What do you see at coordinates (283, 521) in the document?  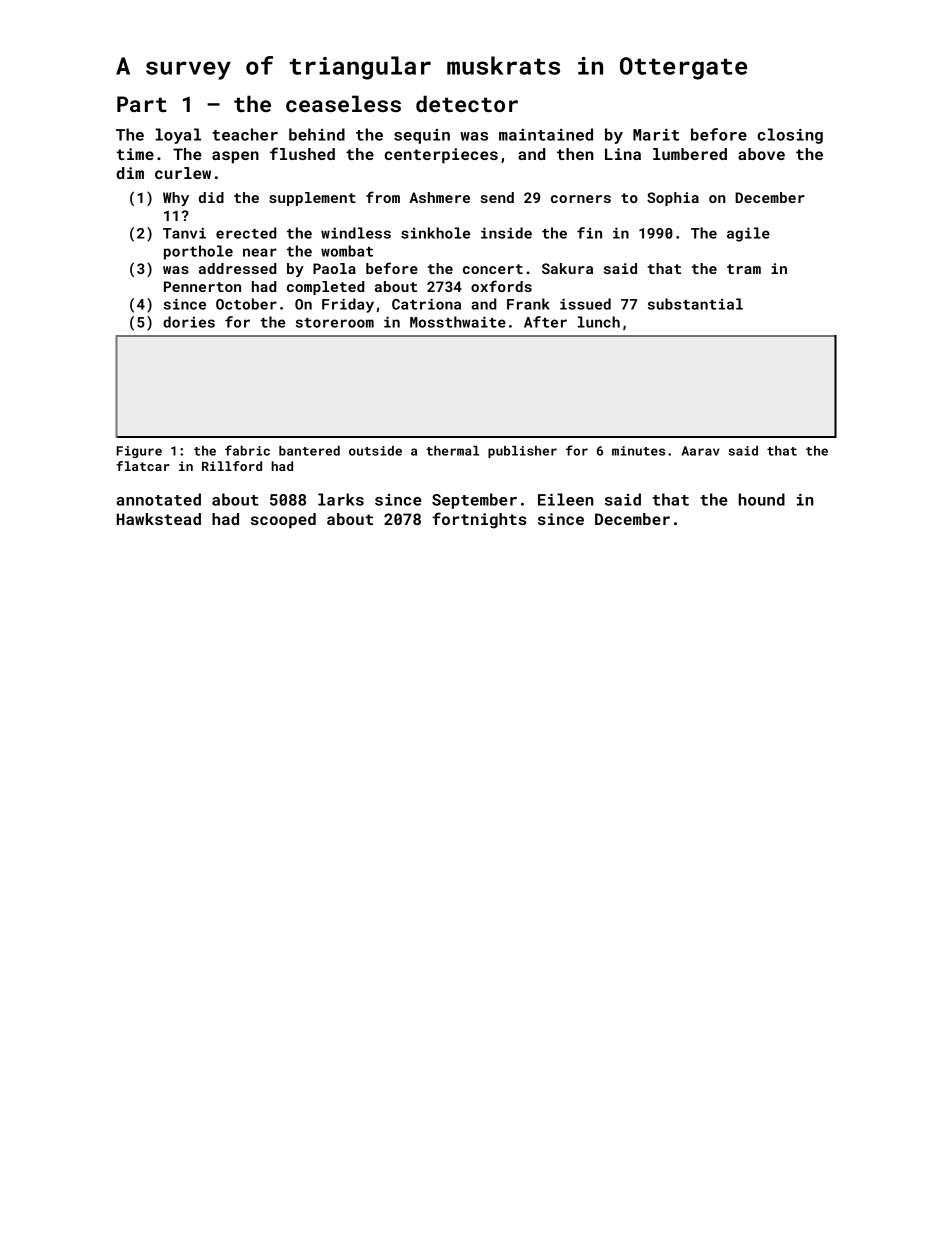 I see `scooped` at bounding box center [283, 521].
